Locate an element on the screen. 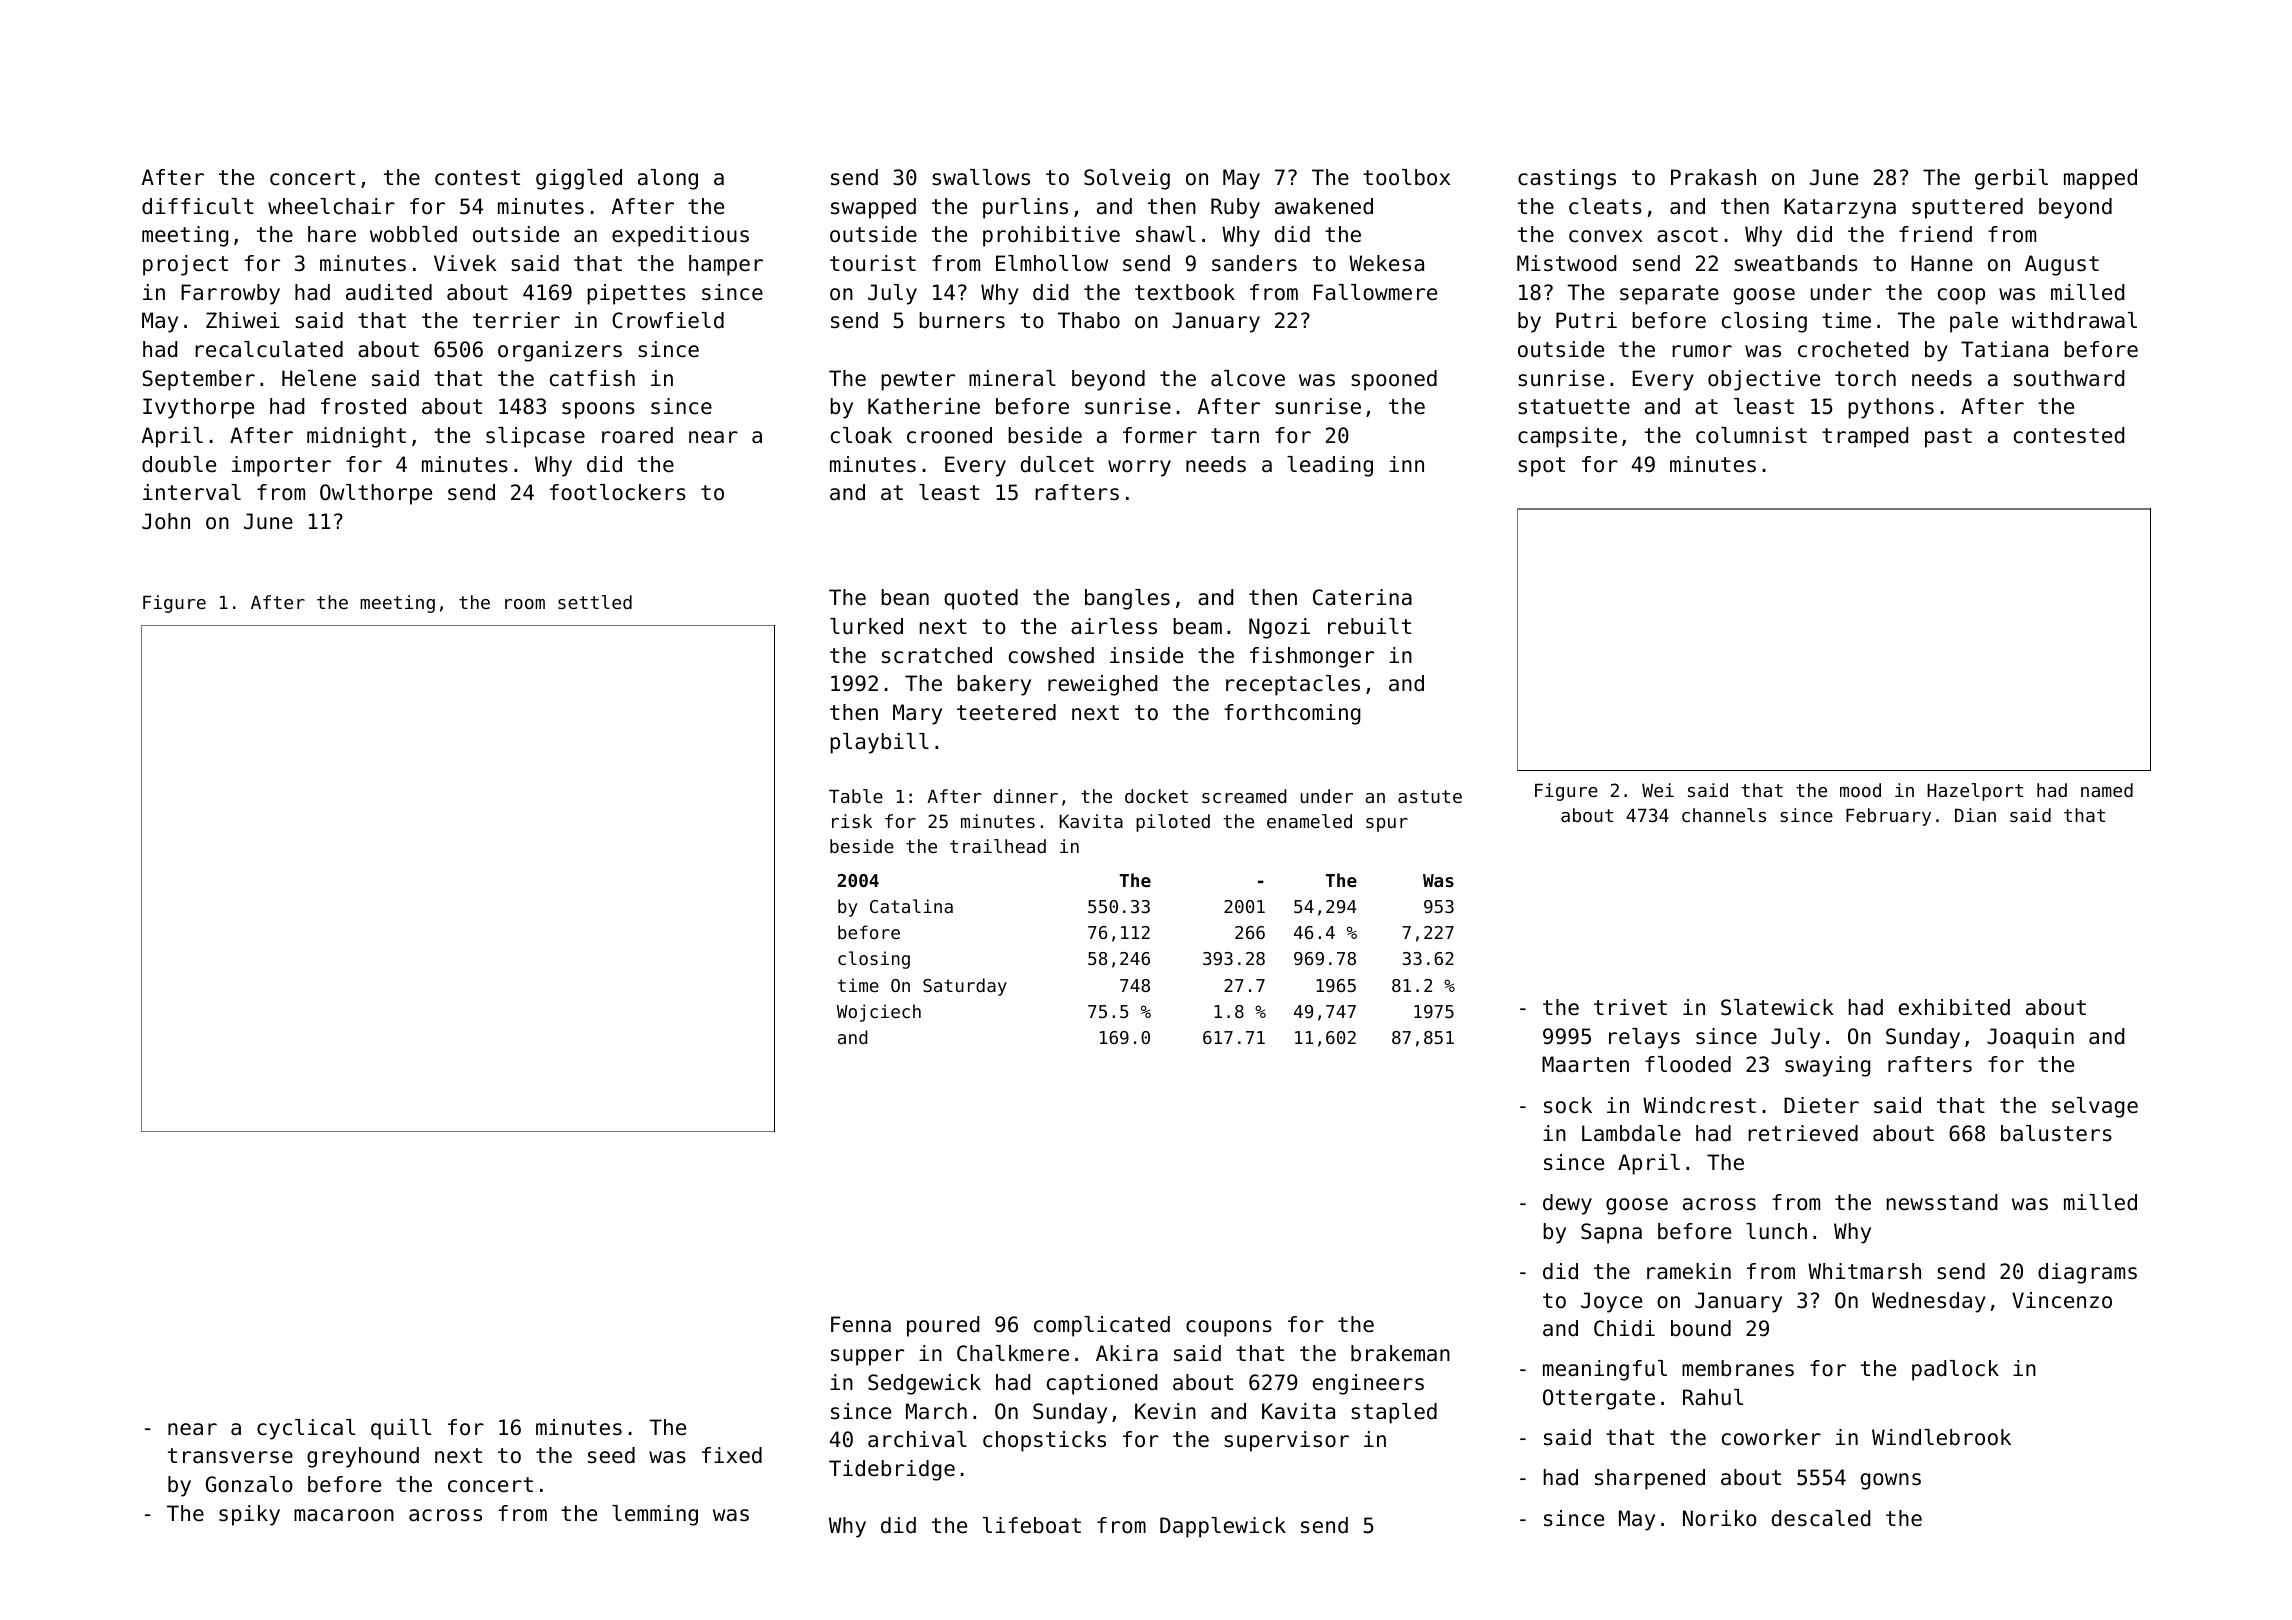 Image resolution: width=2292 pixels, height=1620 pixels. Owlthorpe is located at coordinates (376, 494).
